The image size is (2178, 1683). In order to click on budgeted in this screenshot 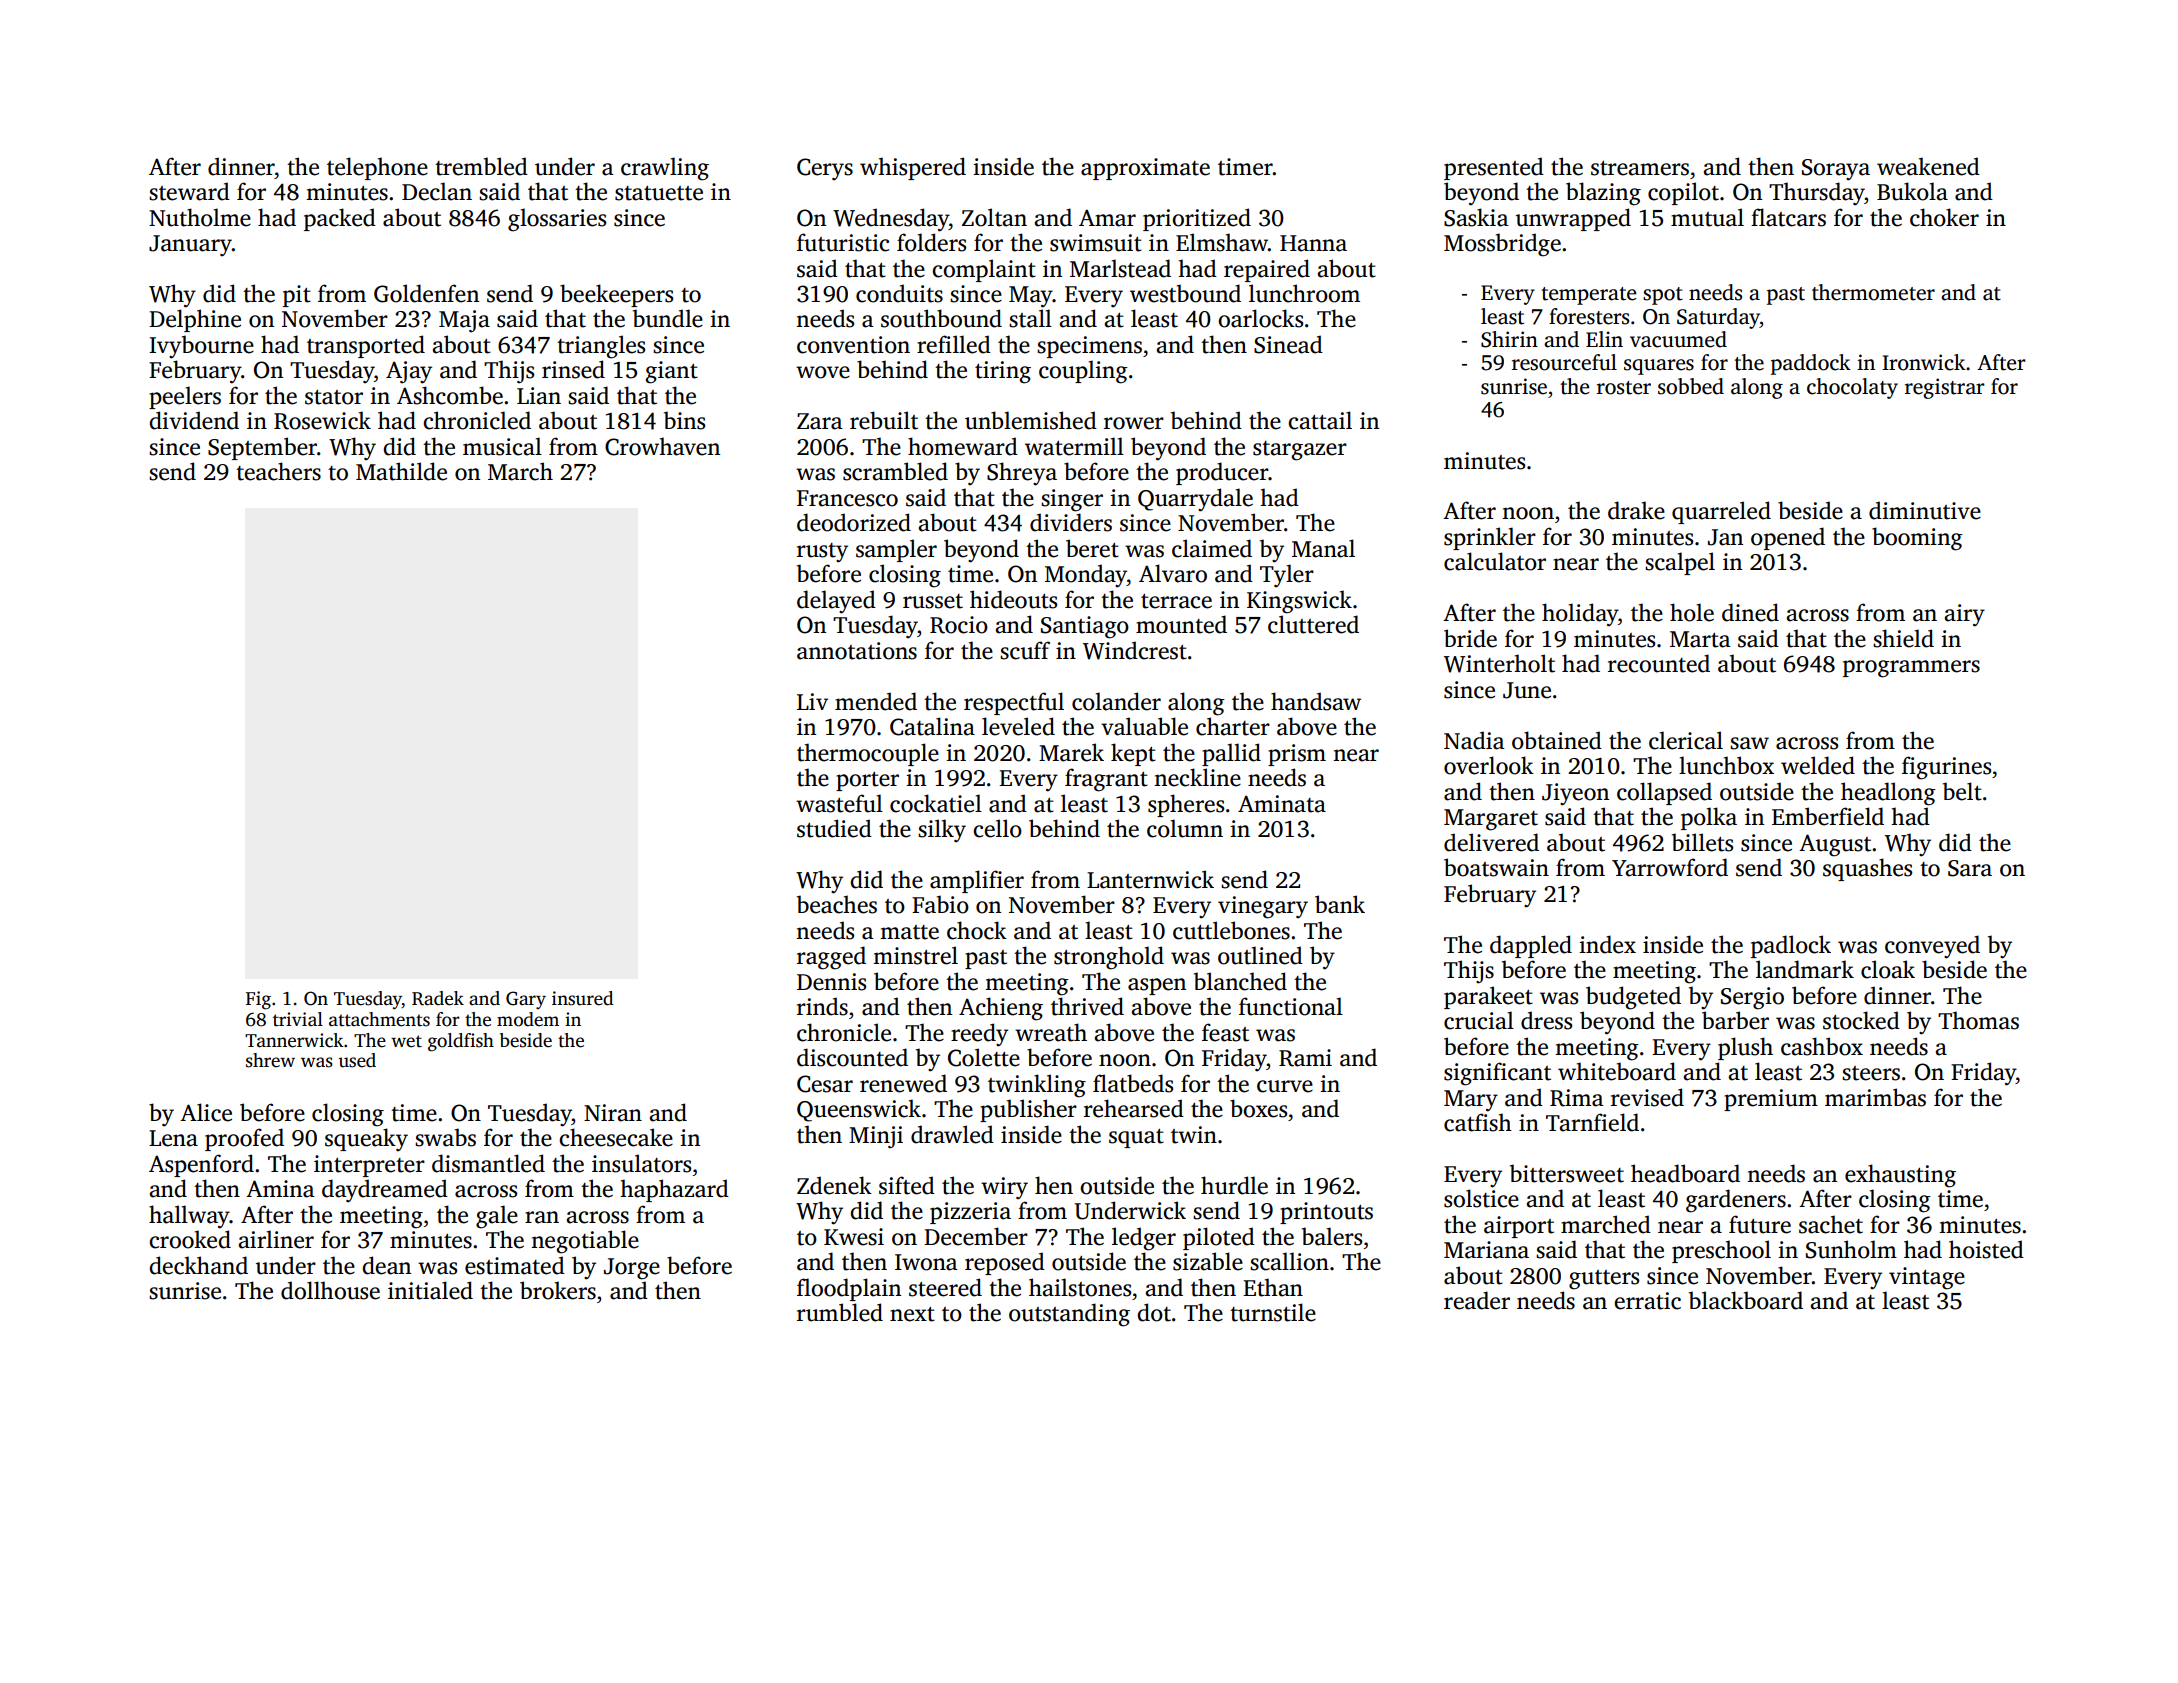, I will do `click(1633, 998)`.
